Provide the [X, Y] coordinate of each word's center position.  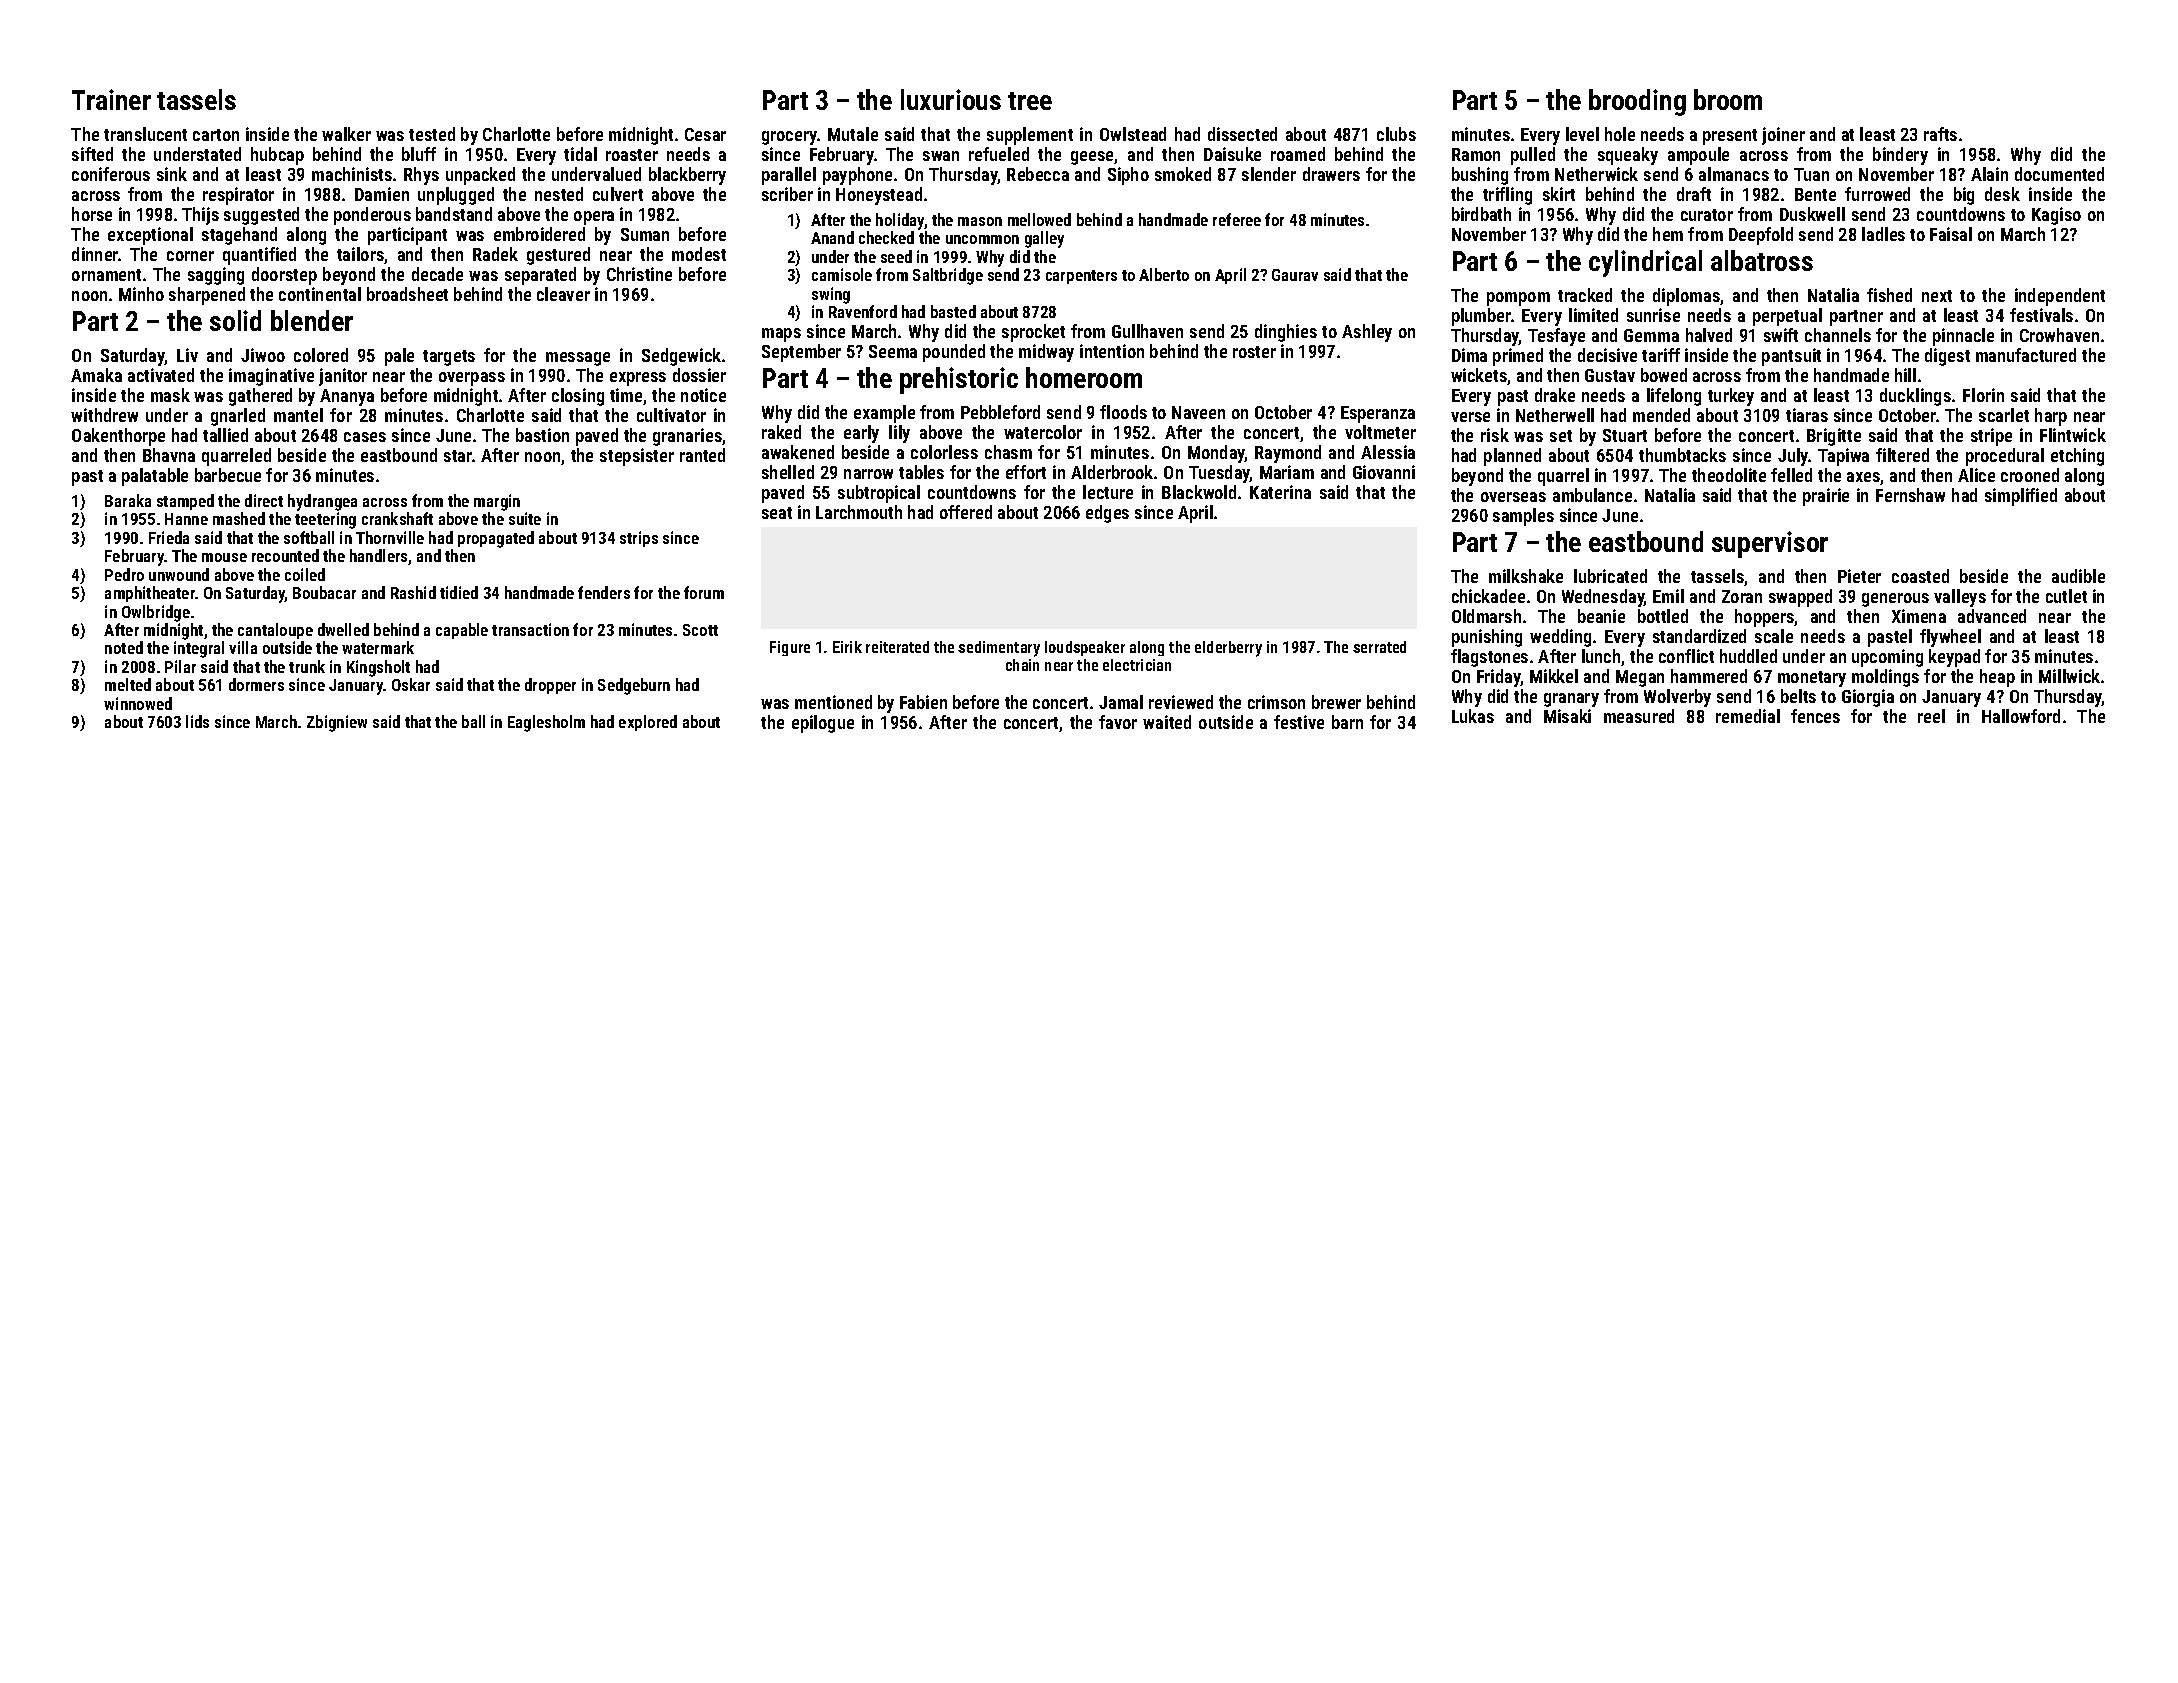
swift [1781, 335]
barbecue [228, 475]
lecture [1108, 492]
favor [1118, 722]
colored [321, 355]
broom [1728, 99]
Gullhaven [1147, 331]
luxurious [951, 99]
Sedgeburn [634, 686]
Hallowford [2021, 716]
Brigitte [1834, 437]
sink [172, 174]
